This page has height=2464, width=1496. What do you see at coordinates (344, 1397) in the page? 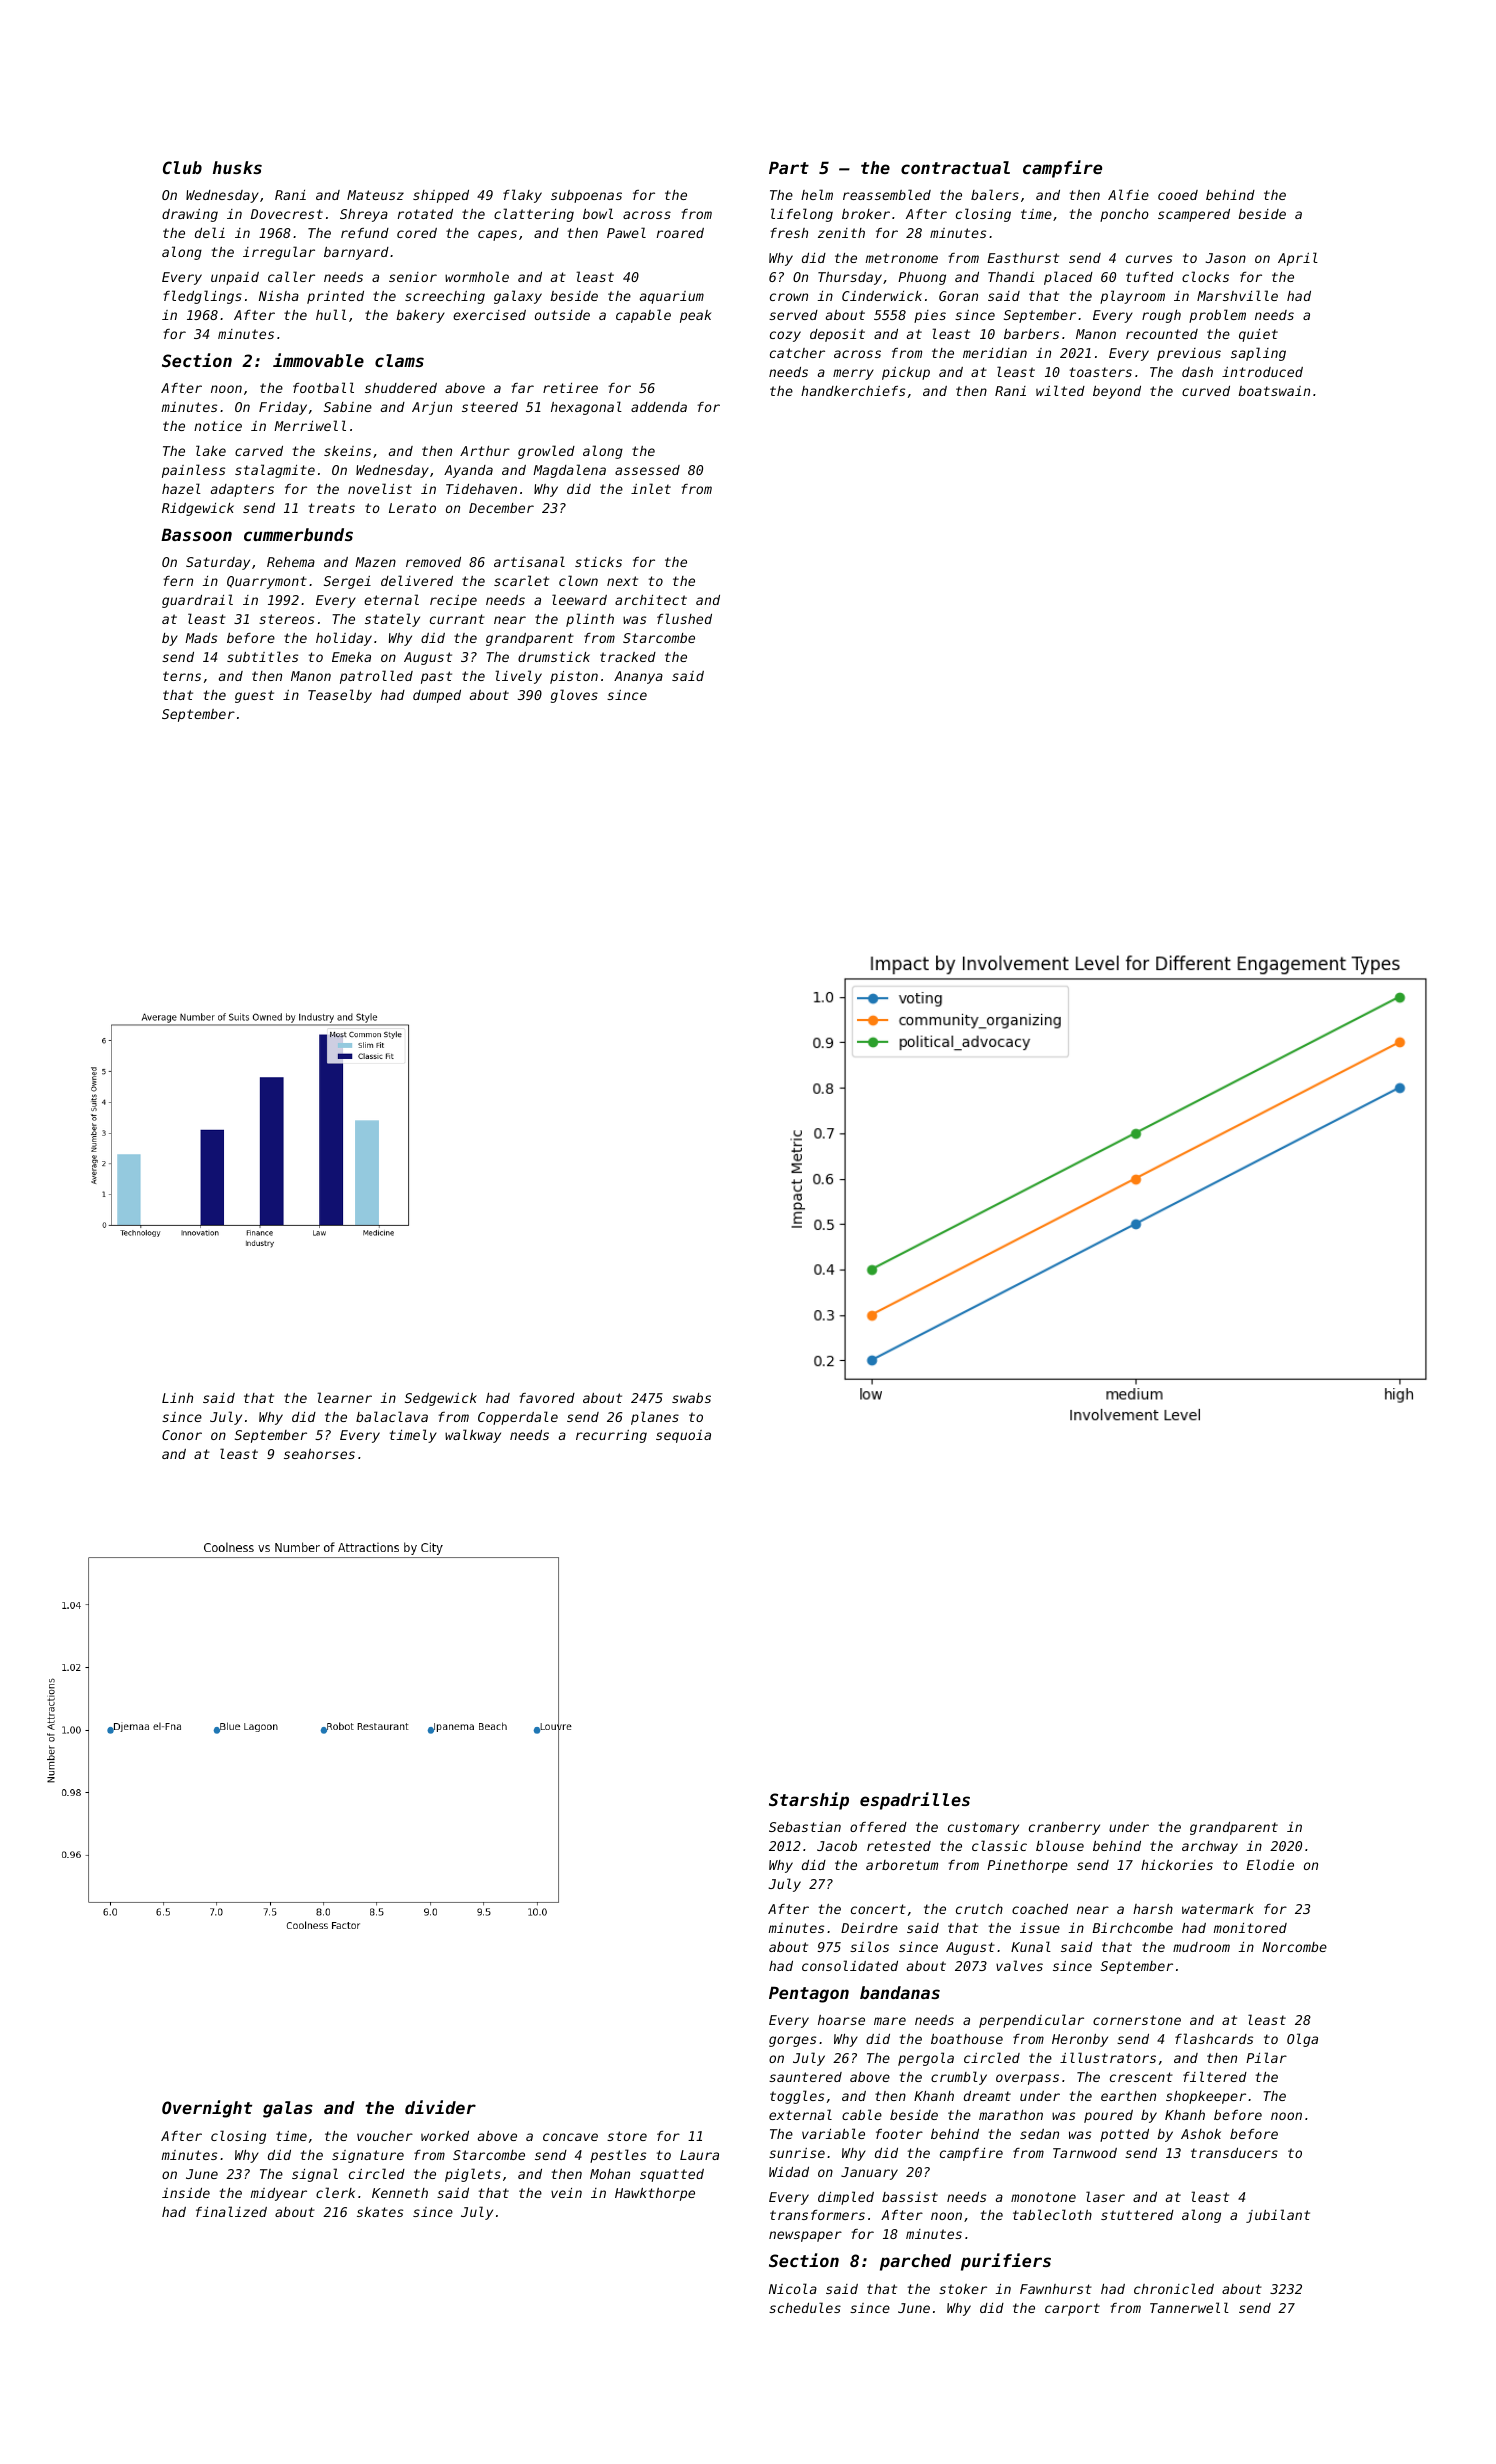
I see `learner` at bounding box center [344, 1397].
